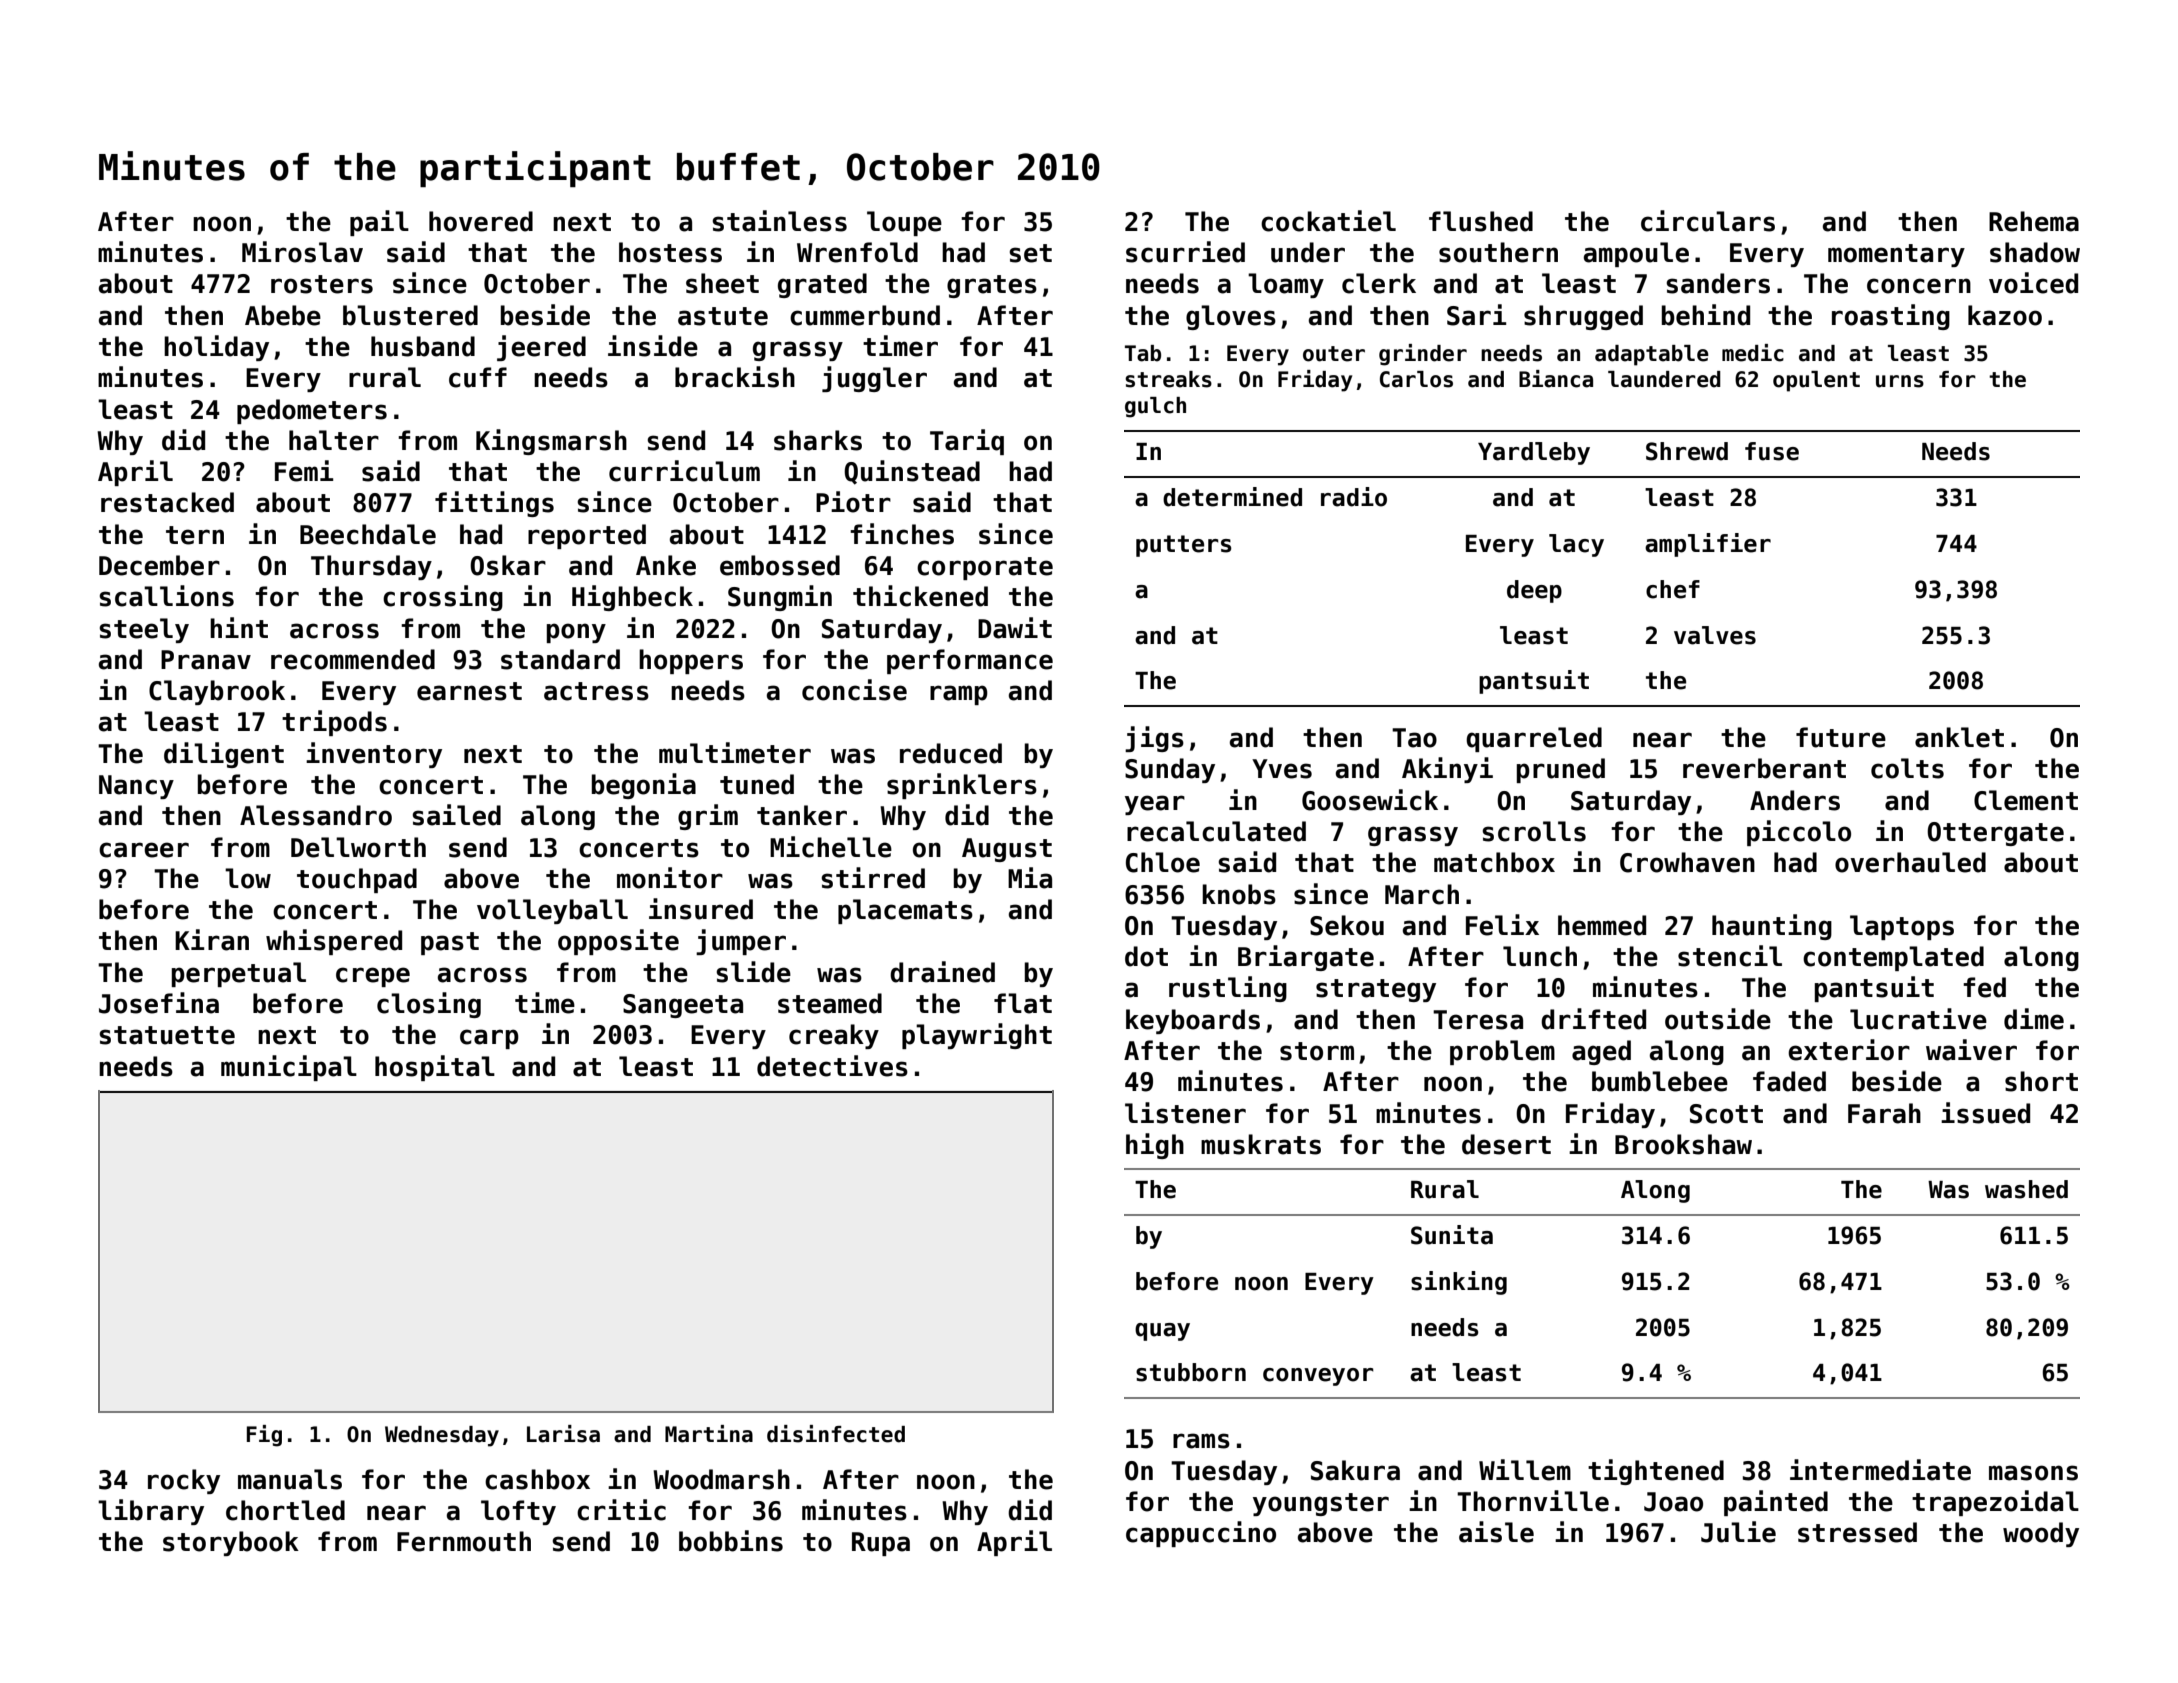 The height and width of the screenshot is (1683, 2178). Describe the element at coordinates (1708, 221) in the screenshot. I see `circulars` at that location.
